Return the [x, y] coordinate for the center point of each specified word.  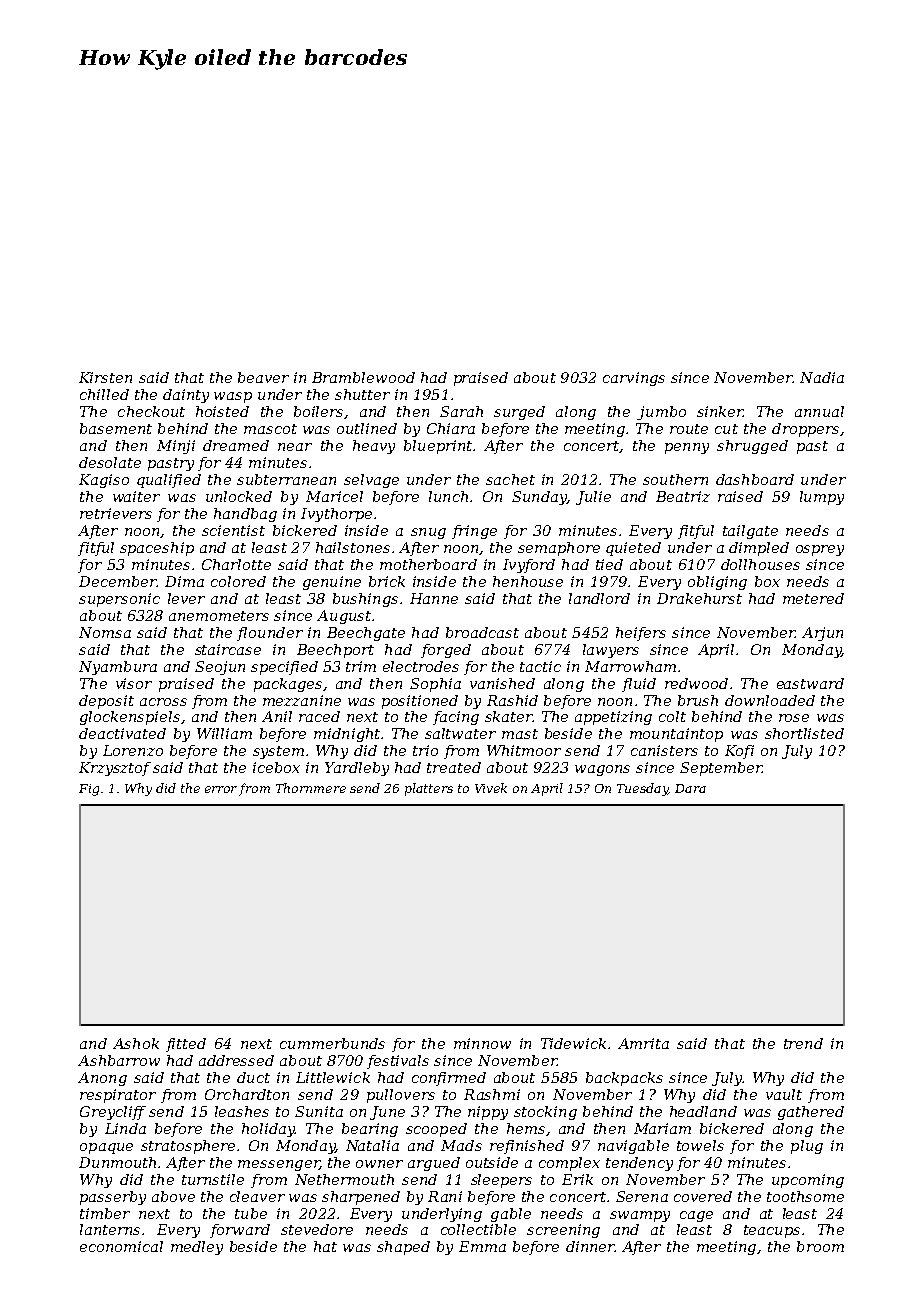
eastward [810, 683]
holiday [268, 1130]
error [221, 789]
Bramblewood [363, 377]
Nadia [822, 377]
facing [456, 718]
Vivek [491, 788]
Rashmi [492, 1094]
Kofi [739, 752]
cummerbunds [332, 1043]
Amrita [643, 1043]
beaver [263, 377]
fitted [186, 1045]
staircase [228, 649]
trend [803, 1043]
